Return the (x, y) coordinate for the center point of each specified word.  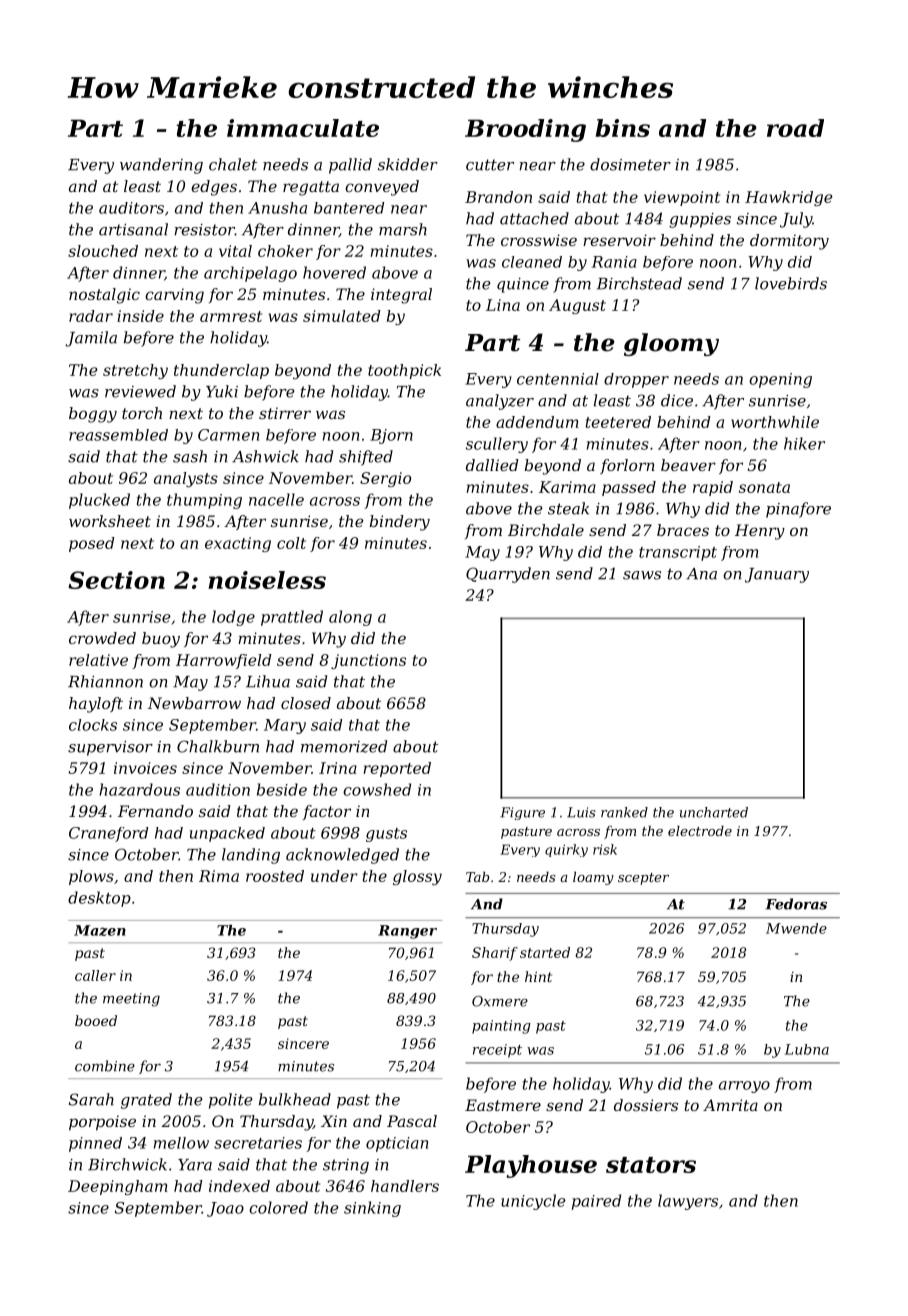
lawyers (688, 1202)
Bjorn (391, 436)
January (777, 575)
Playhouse (531, 1166)
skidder (408, 164)
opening (780, 380)
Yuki (222, 391)
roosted (275, 876)
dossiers (646, 1105)
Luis (581, 812)
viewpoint (682, 198)
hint (538, 976)
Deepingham (118, 1187)
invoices (145, 768)
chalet (233, 164)
